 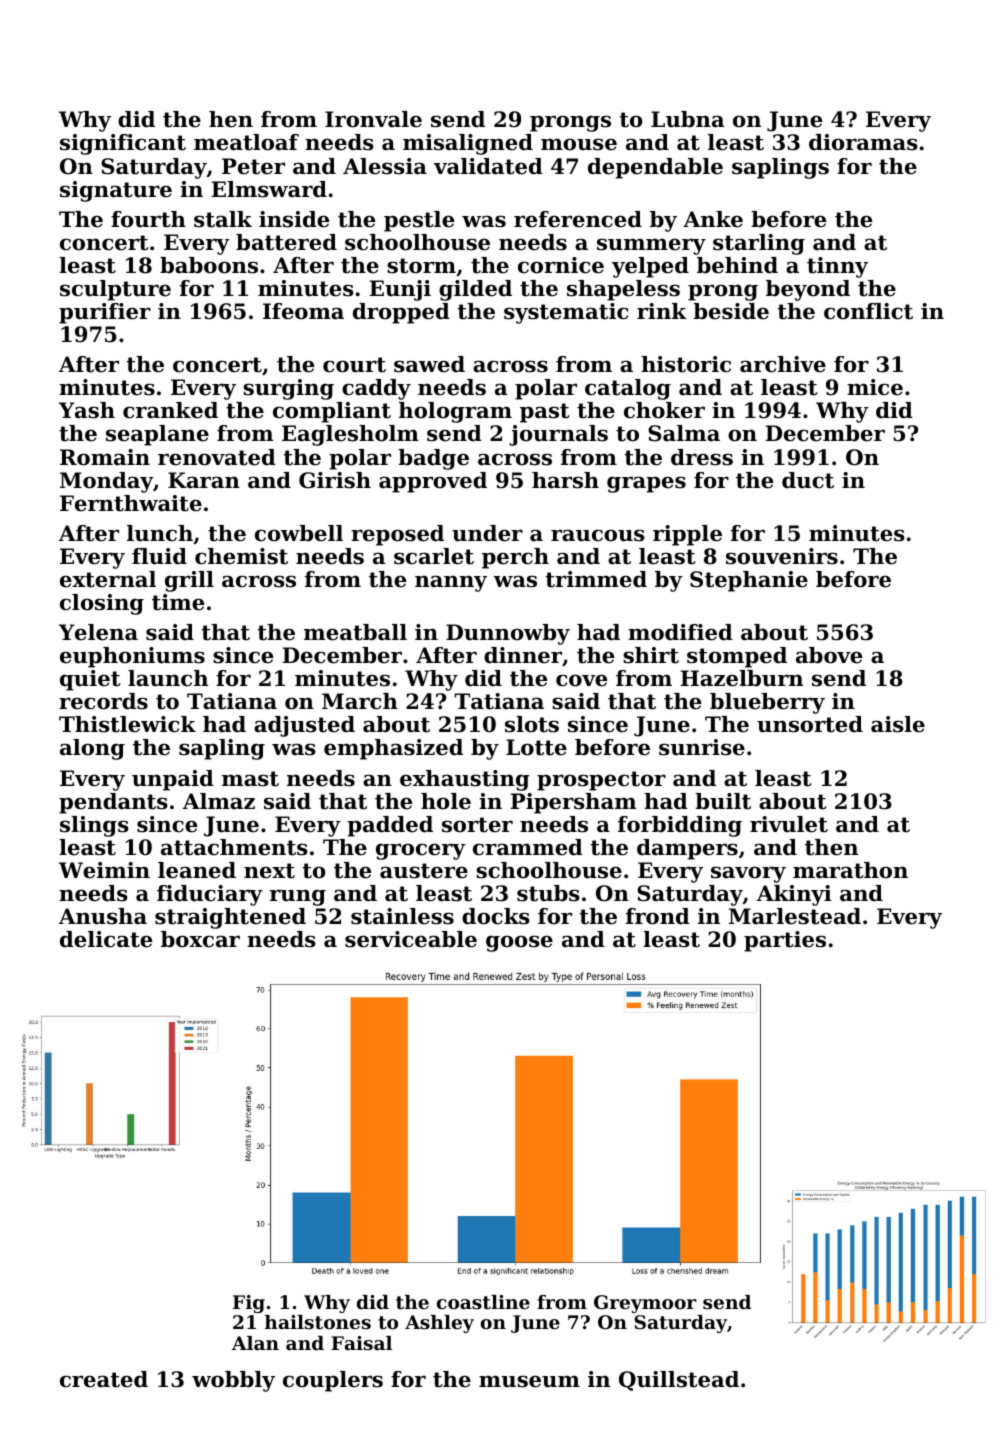 I want to click on built, so click(x=723, y=801).
